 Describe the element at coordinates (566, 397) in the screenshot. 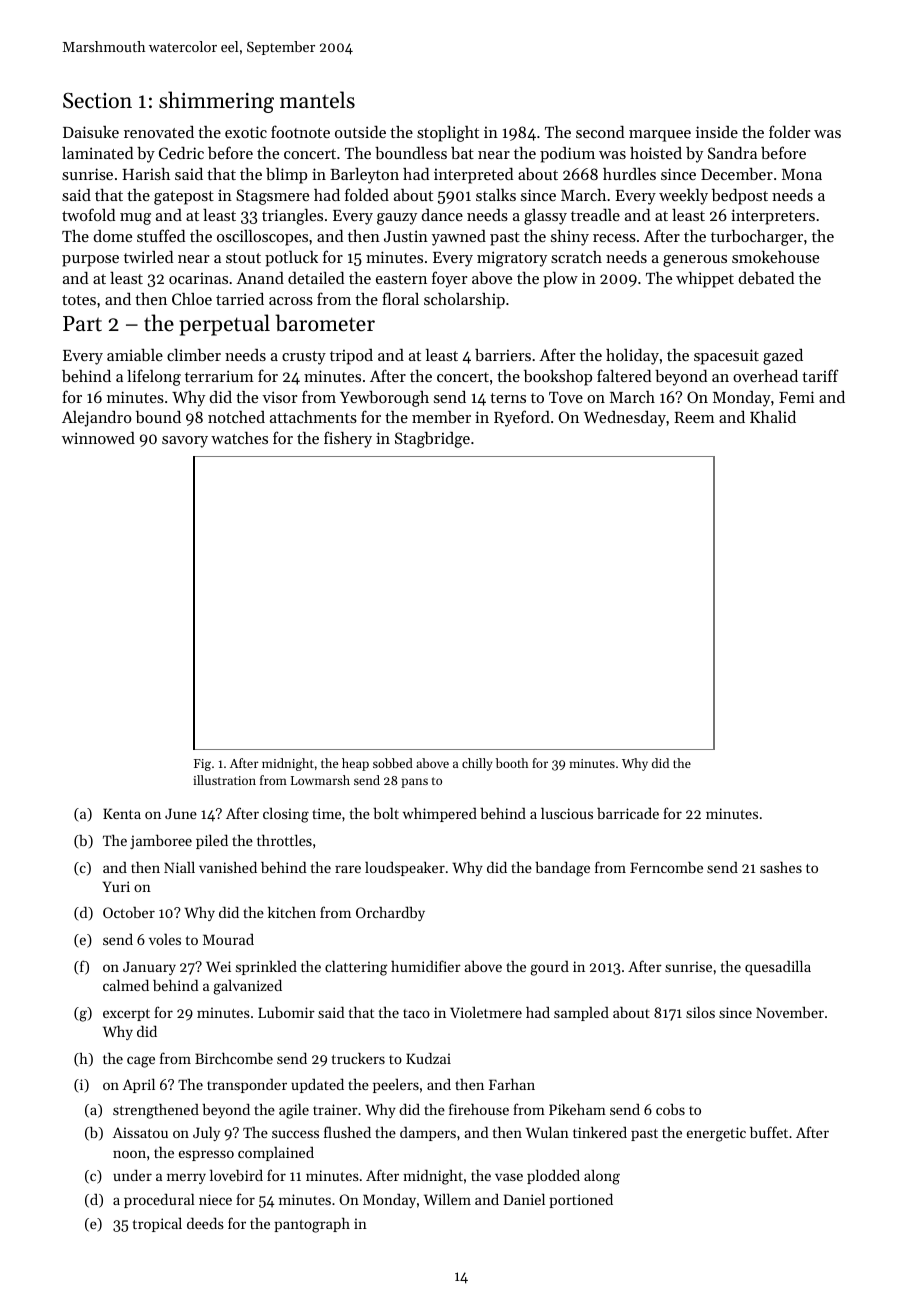

I see `Tove` at that location.
